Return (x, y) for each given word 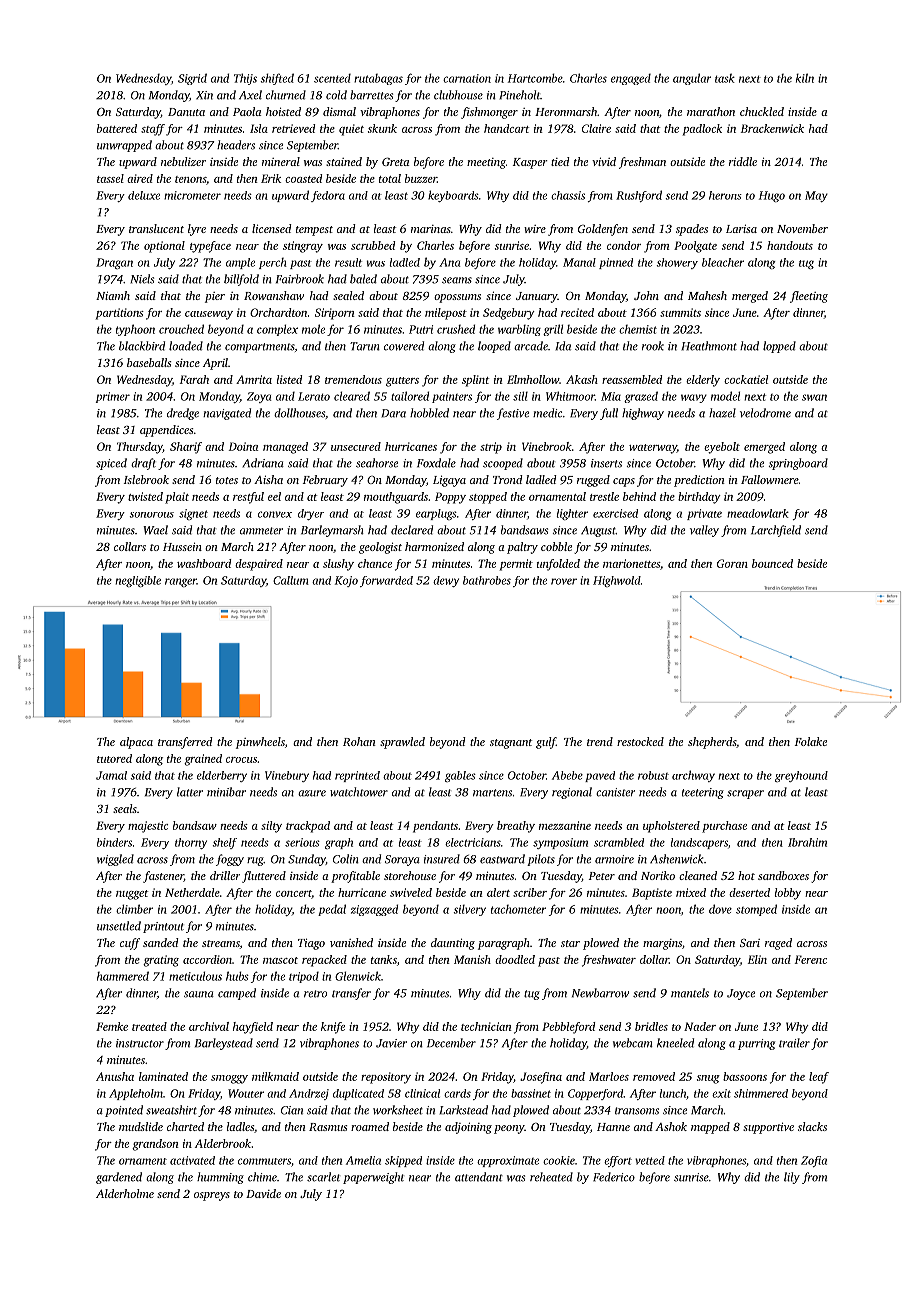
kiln (805, 78)
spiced (111, 464)
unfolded (558, 565)
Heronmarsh (566, 111)
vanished (351, 942)
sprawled (402, 743)
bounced (772, 563)
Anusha (115, 1076)
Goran (732, 563)
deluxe (144, 195)
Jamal (111, 775)
